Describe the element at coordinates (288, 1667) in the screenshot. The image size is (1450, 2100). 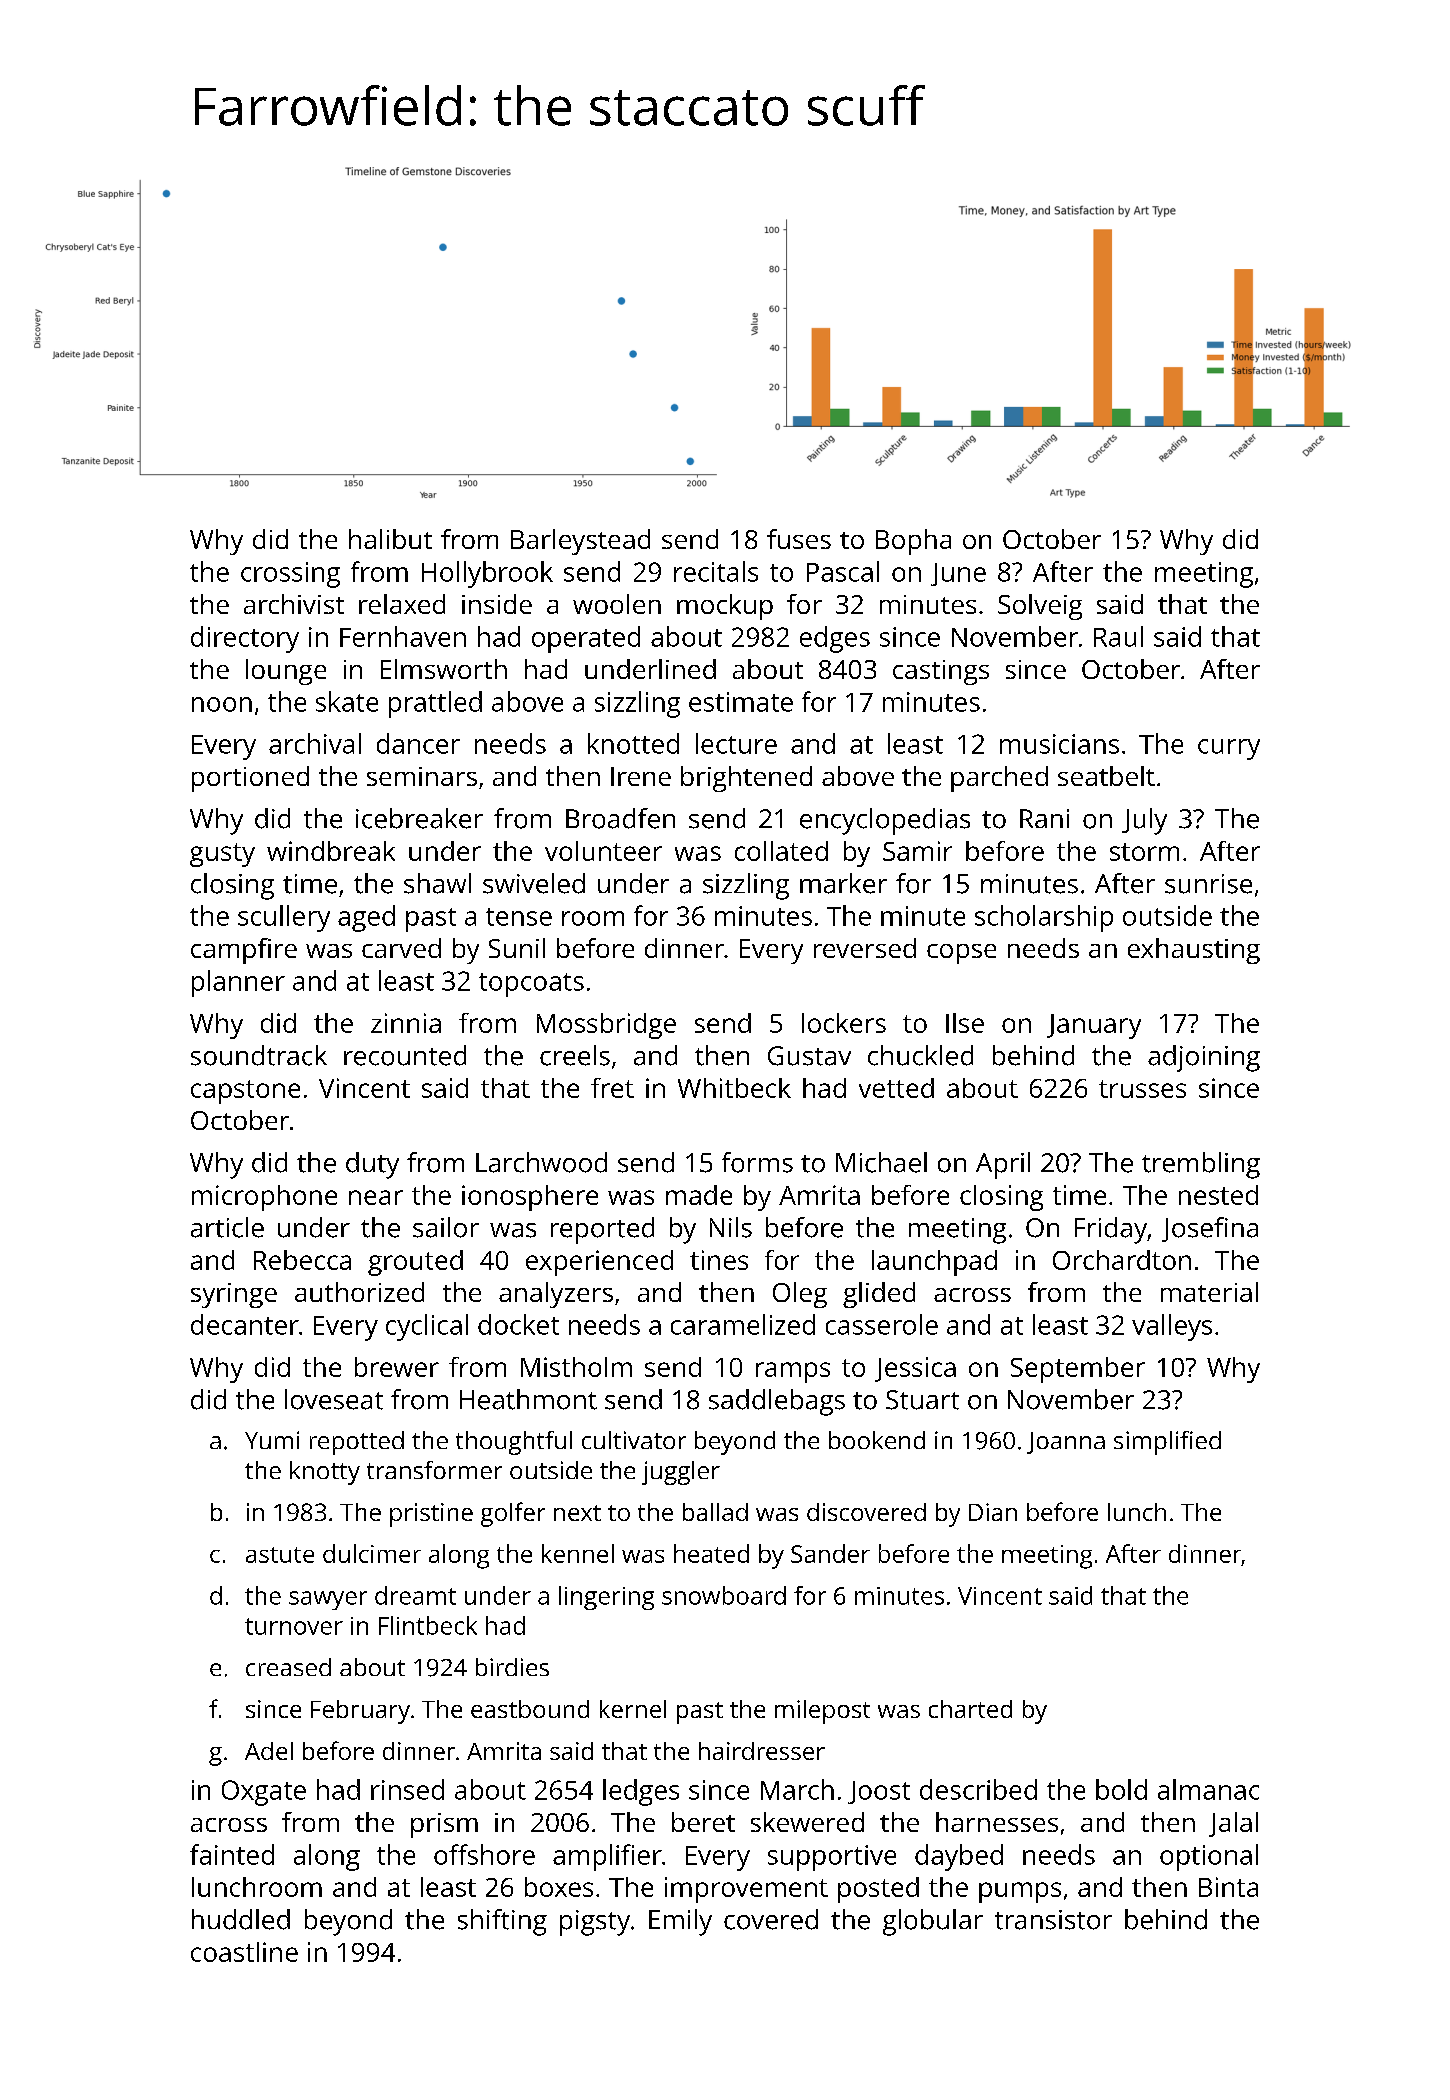
I see `creased` at that location.
